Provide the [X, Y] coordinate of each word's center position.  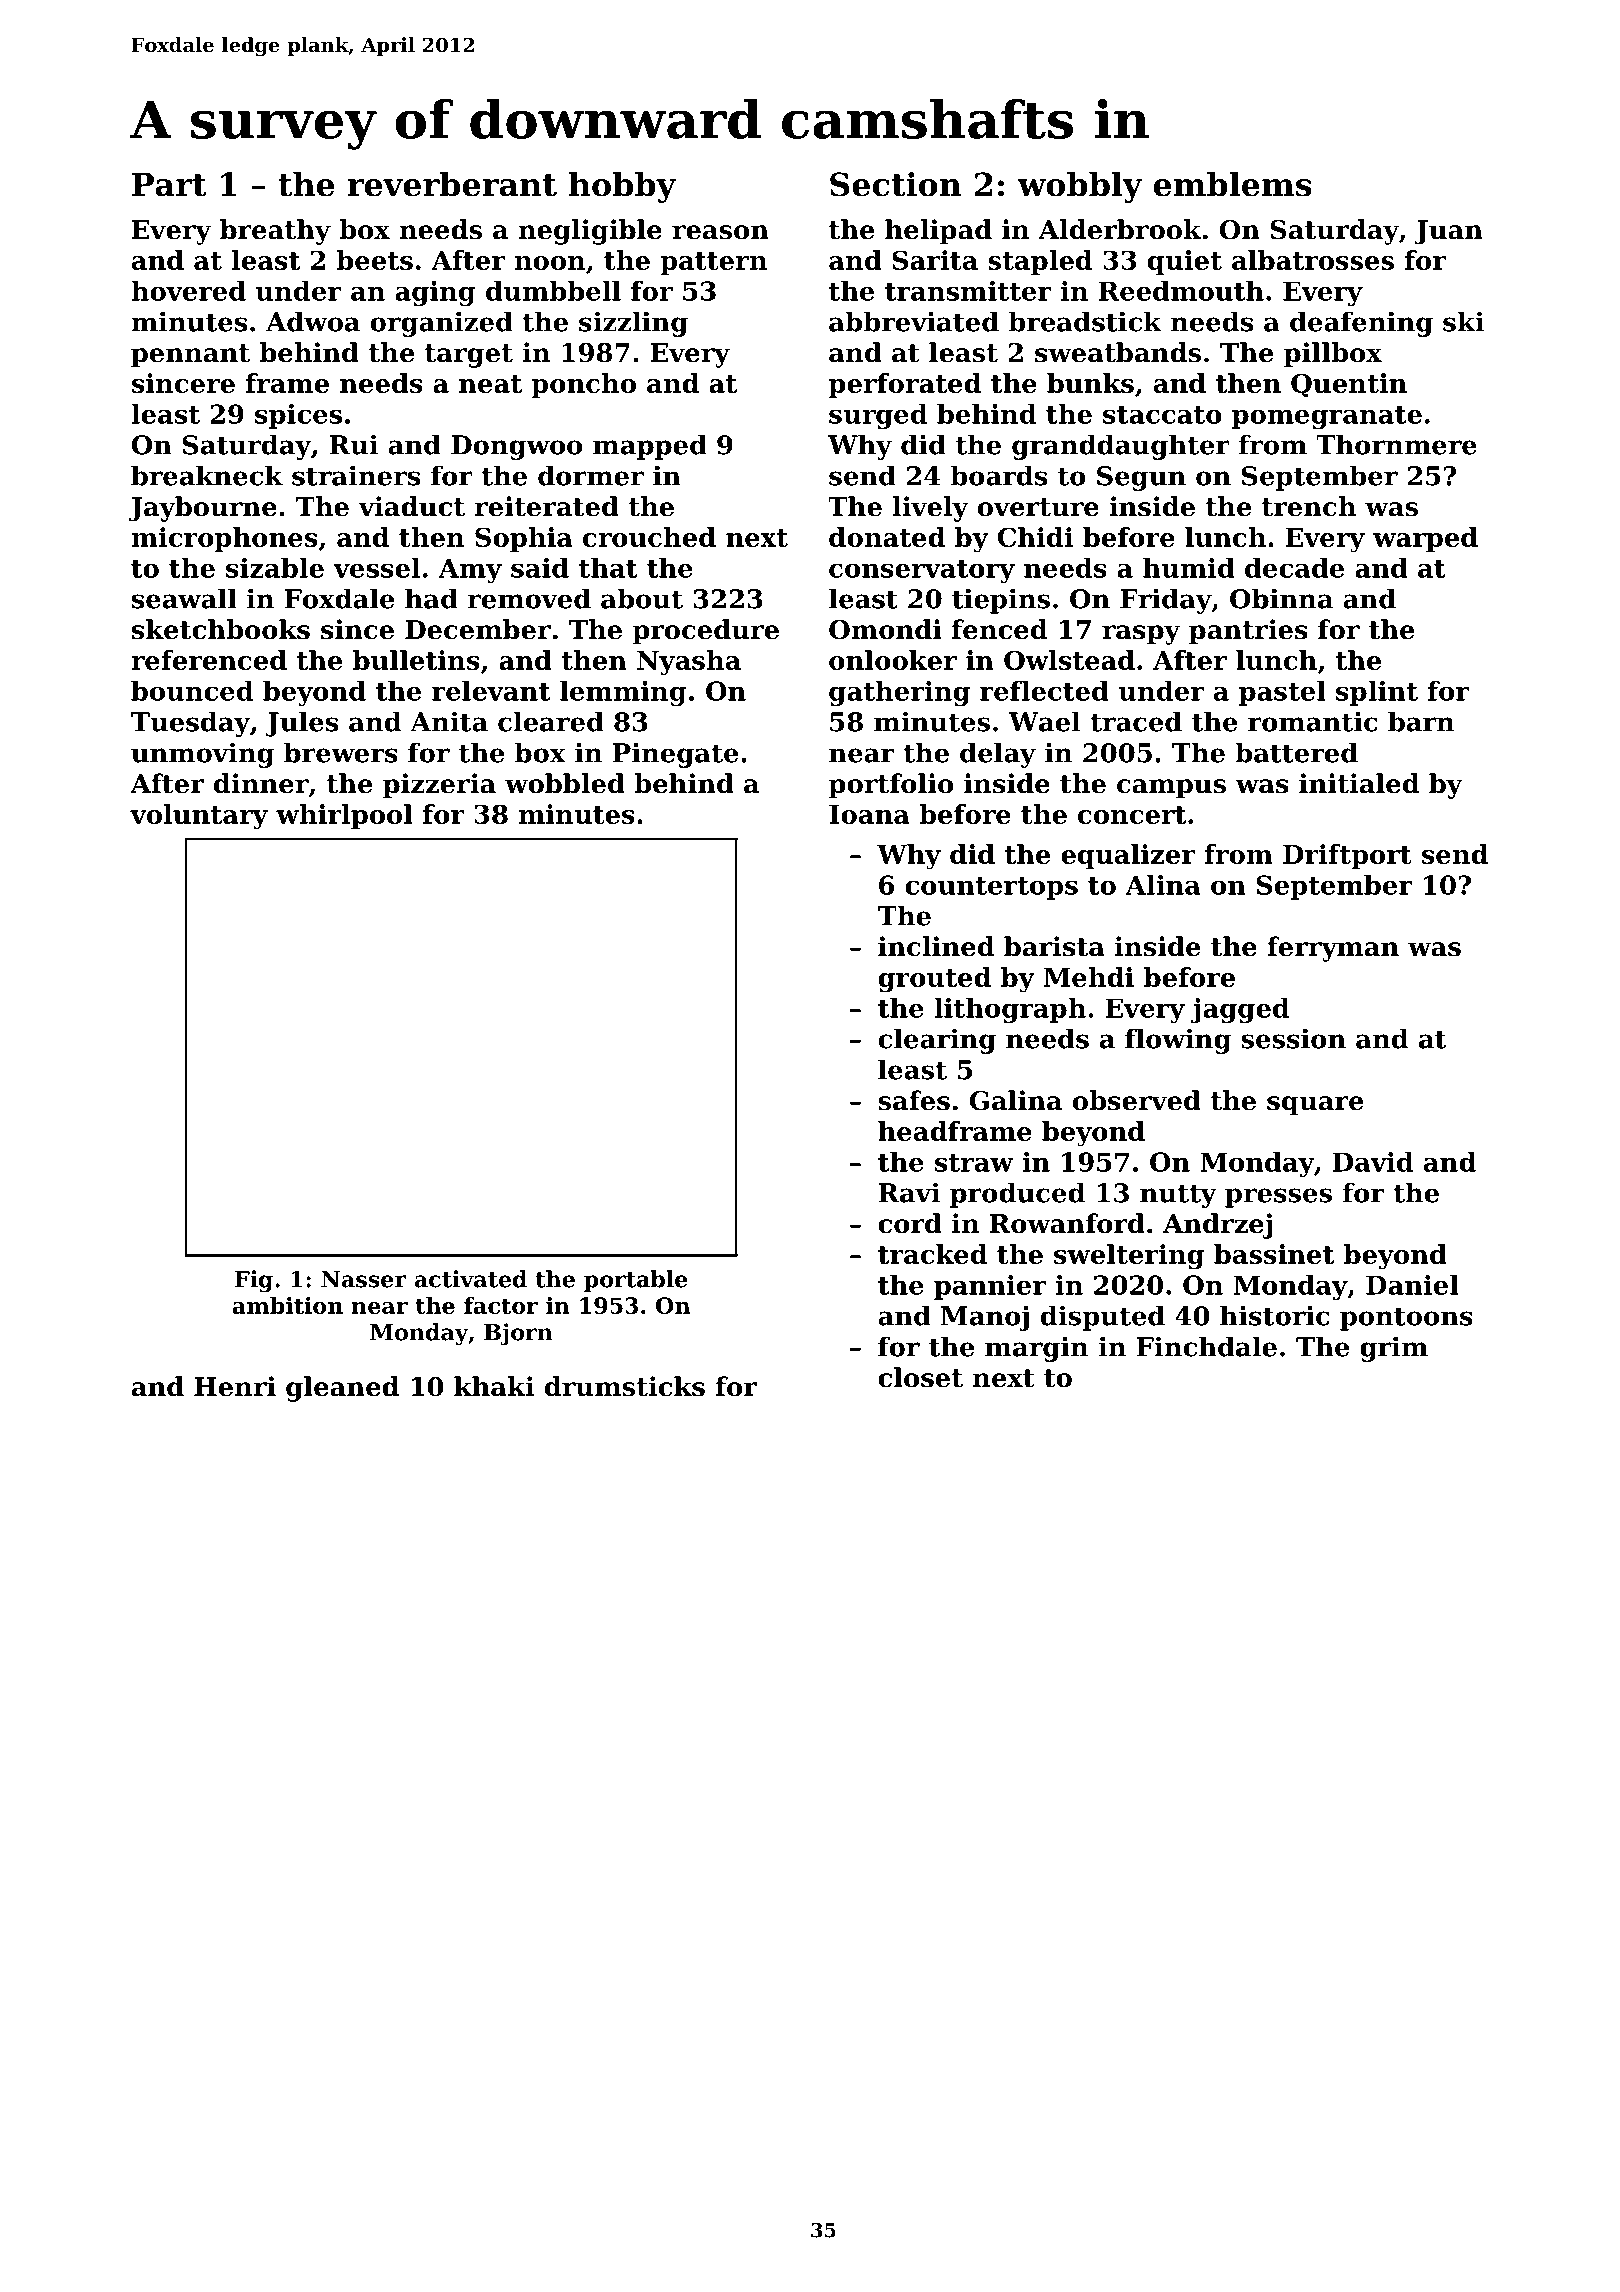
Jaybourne [203, 509]
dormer [591, 475]
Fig [254, 1281]
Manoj [985, 1318]
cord [910, 1223]
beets [375, 260]
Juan [1448, 232]
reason [720, 232]
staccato [1162, 415]
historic [1275, 1315]
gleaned [342, 1389]
